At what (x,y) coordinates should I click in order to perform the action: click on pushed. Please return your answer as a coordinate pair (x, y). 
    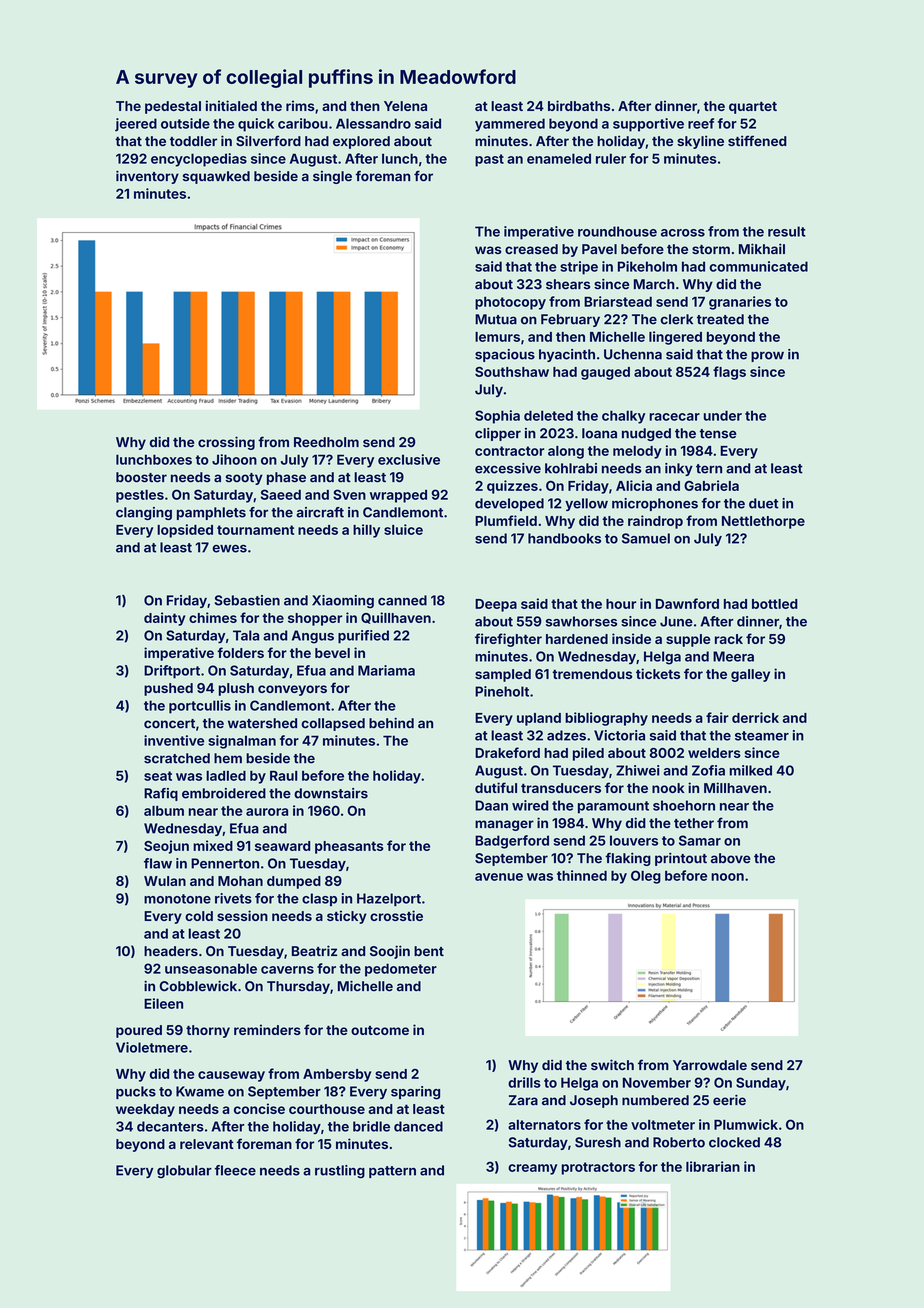
    Looking at the image, I should click on (168, 689).
